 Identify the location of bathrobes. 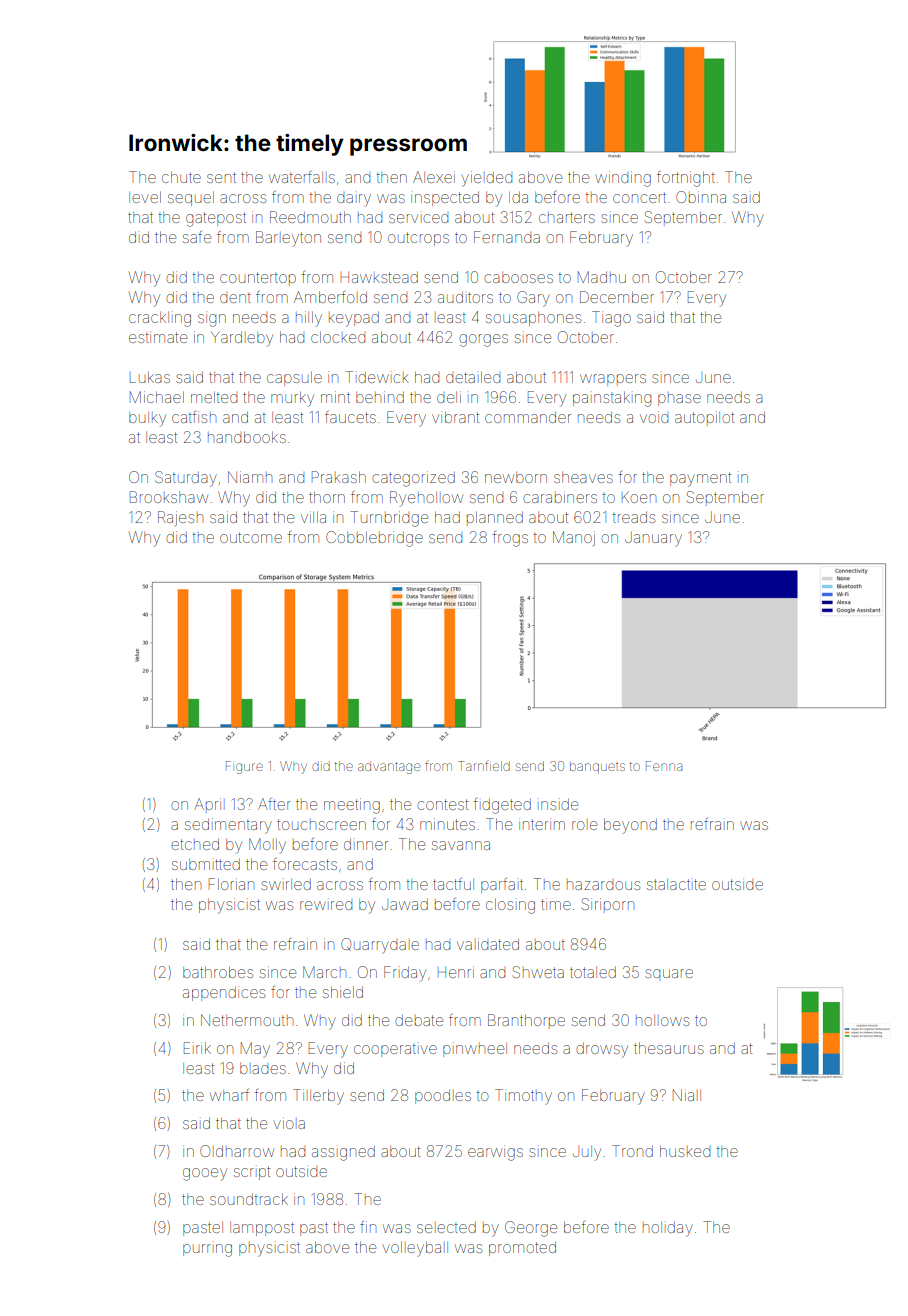
(218, 972).
